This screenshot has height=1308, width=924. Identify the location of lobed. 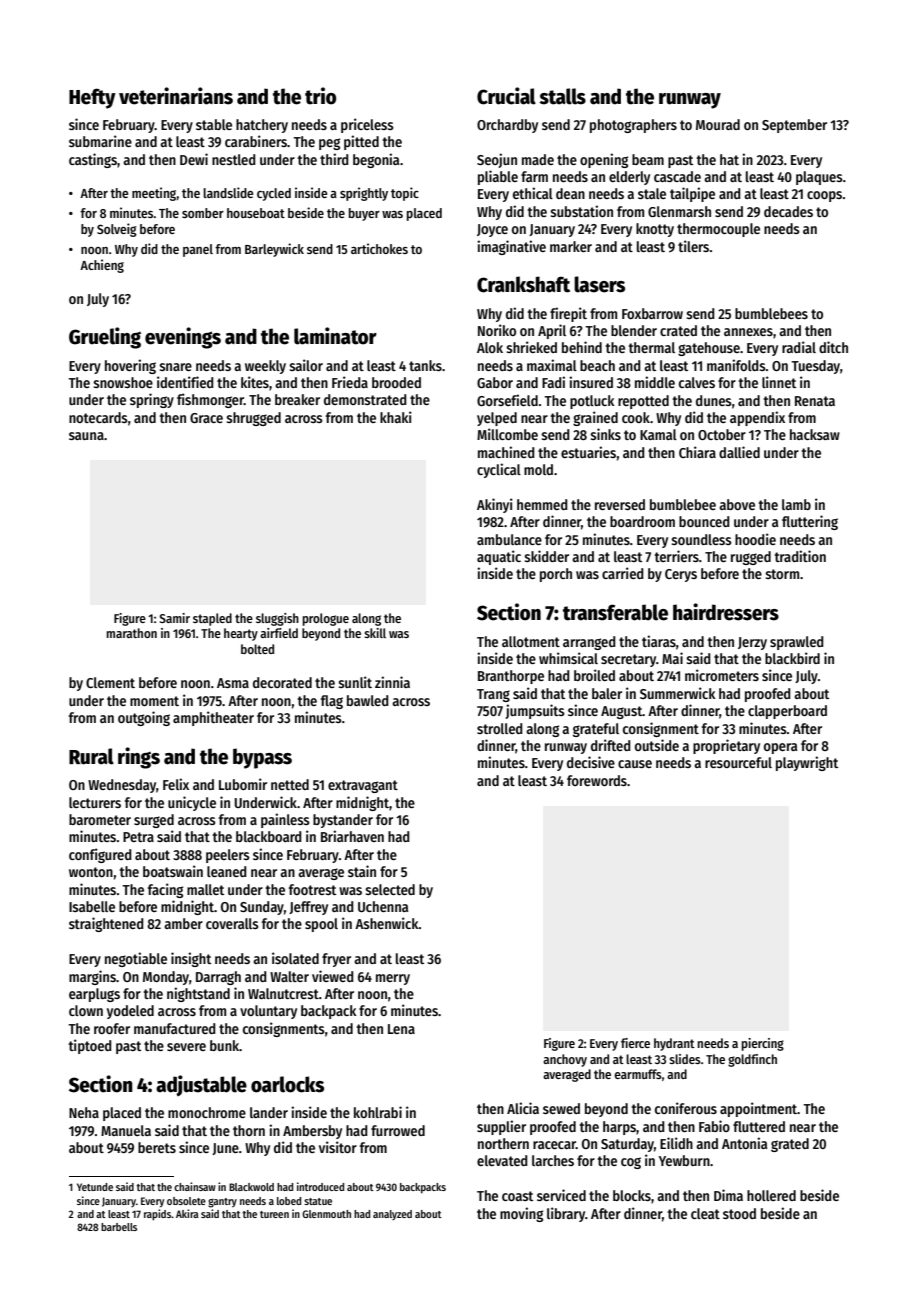
(289, 1201).
